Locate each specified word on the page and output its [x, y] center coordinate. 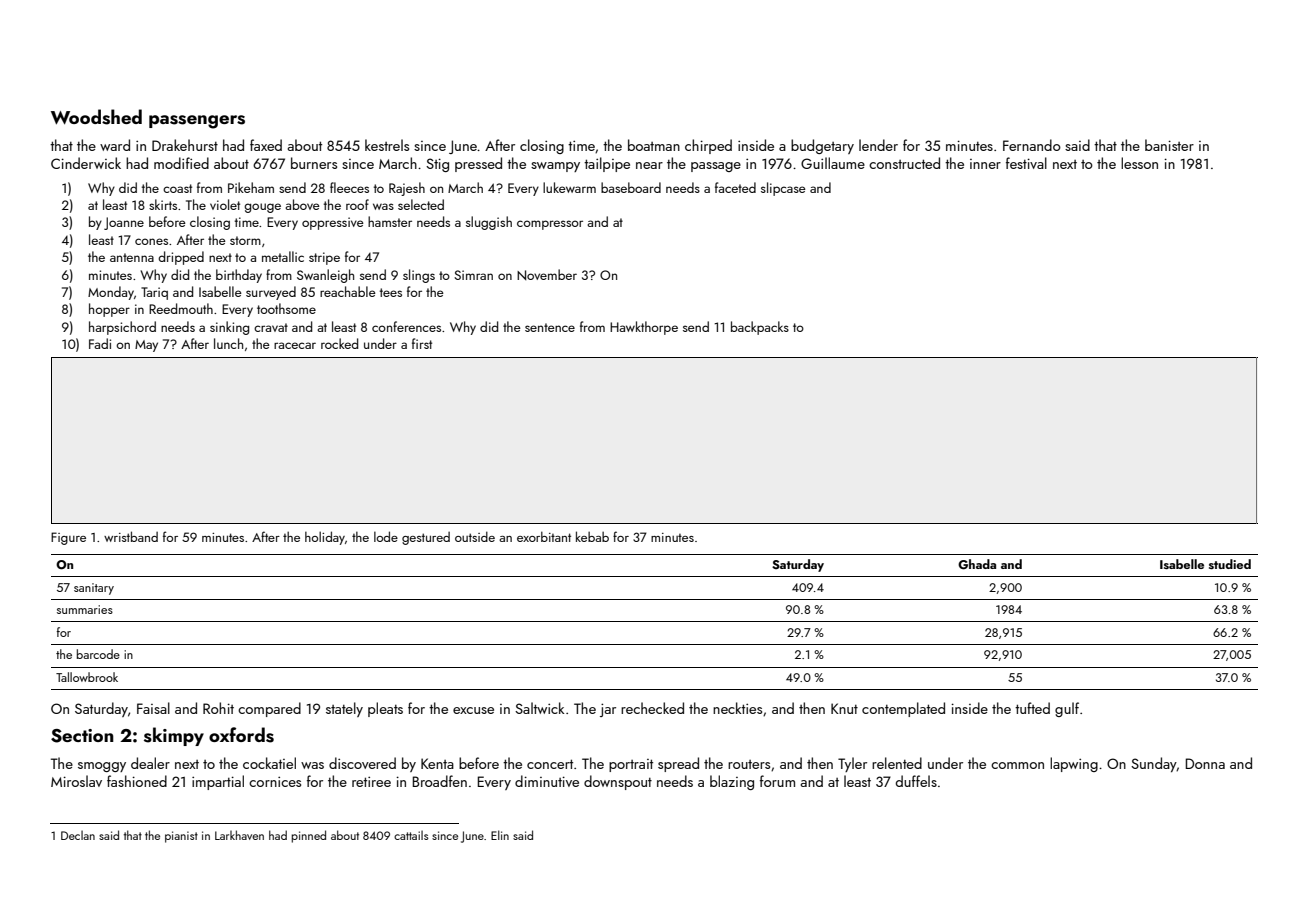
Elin [500, 835]
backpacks [760, 328]
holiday [325, 538]
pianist [181, 837]
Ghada [977, 564]
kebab [592, 536]
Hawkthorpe [644, 328]
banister [1169, 145]
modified [181, 163]
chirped [708, 146]
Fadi [100, 343]
